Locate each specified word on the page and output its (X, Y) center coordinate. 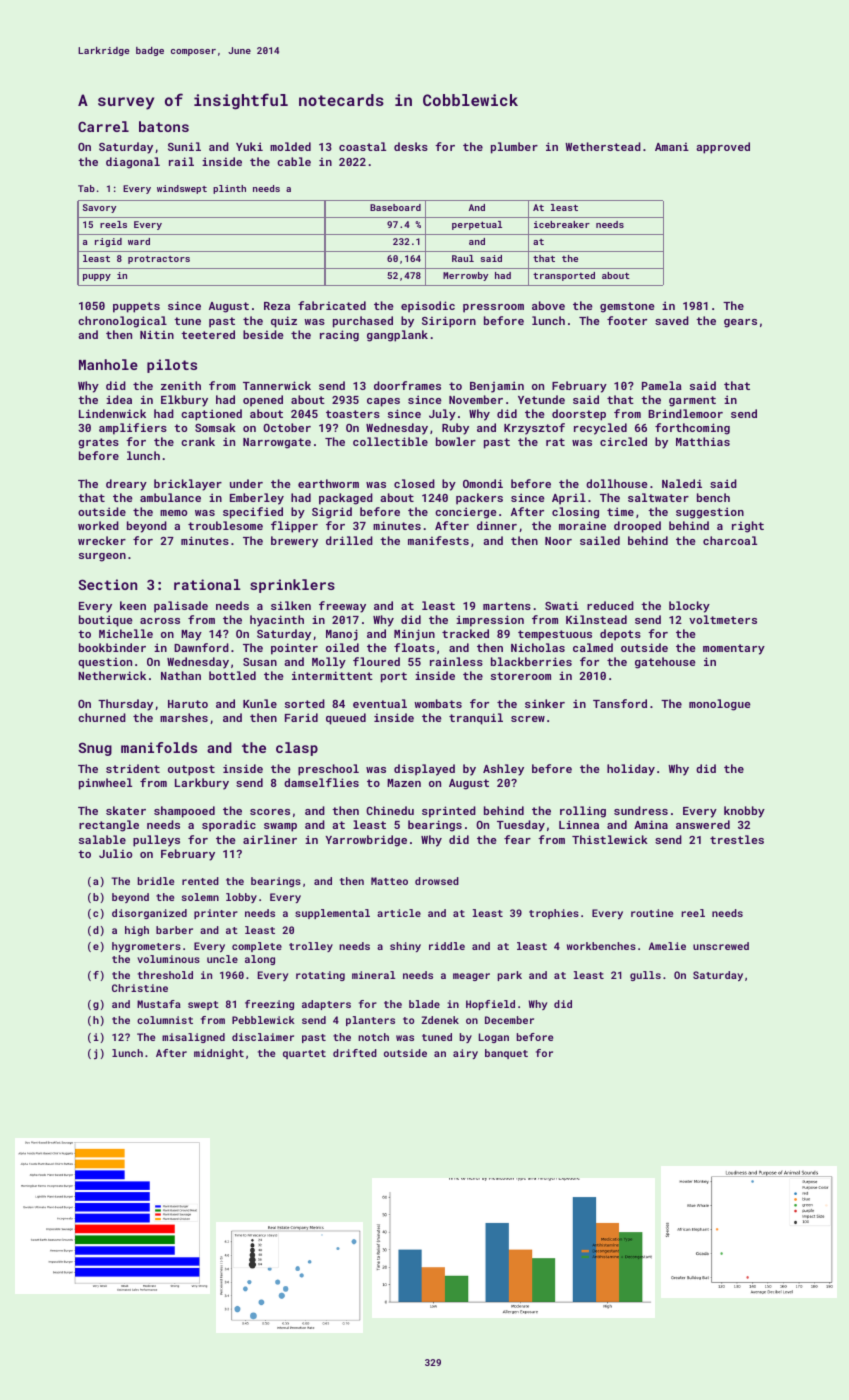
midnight (219, 1054)
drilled (349, 540)
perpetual (477, 225)
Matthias (703, 441)
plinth (229, 189)
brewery (294, 542)
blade (424, 1004)
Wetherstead (603, 146)
